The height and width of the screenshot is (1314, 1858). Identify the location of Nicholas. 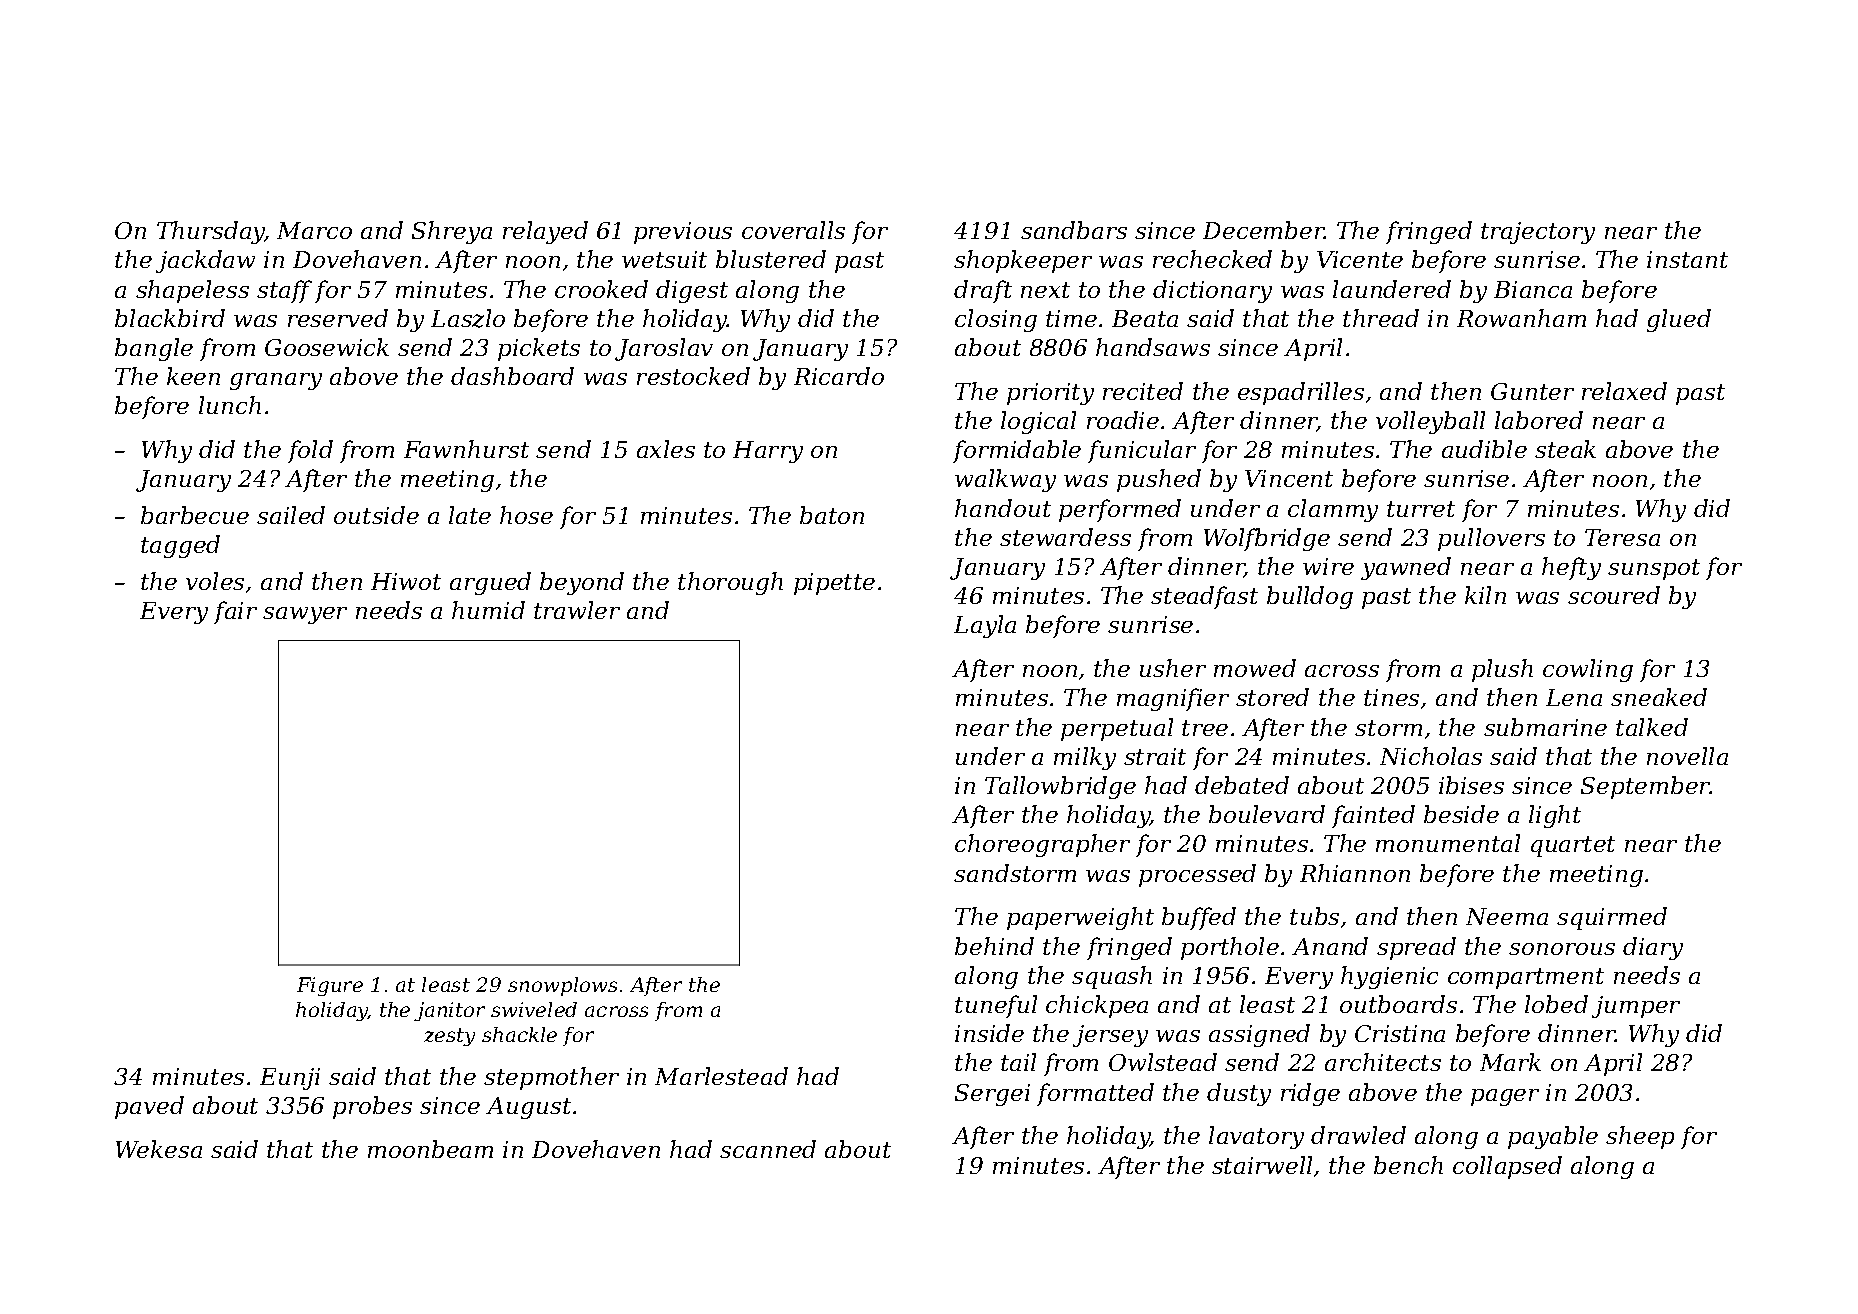
(1431, 756).
